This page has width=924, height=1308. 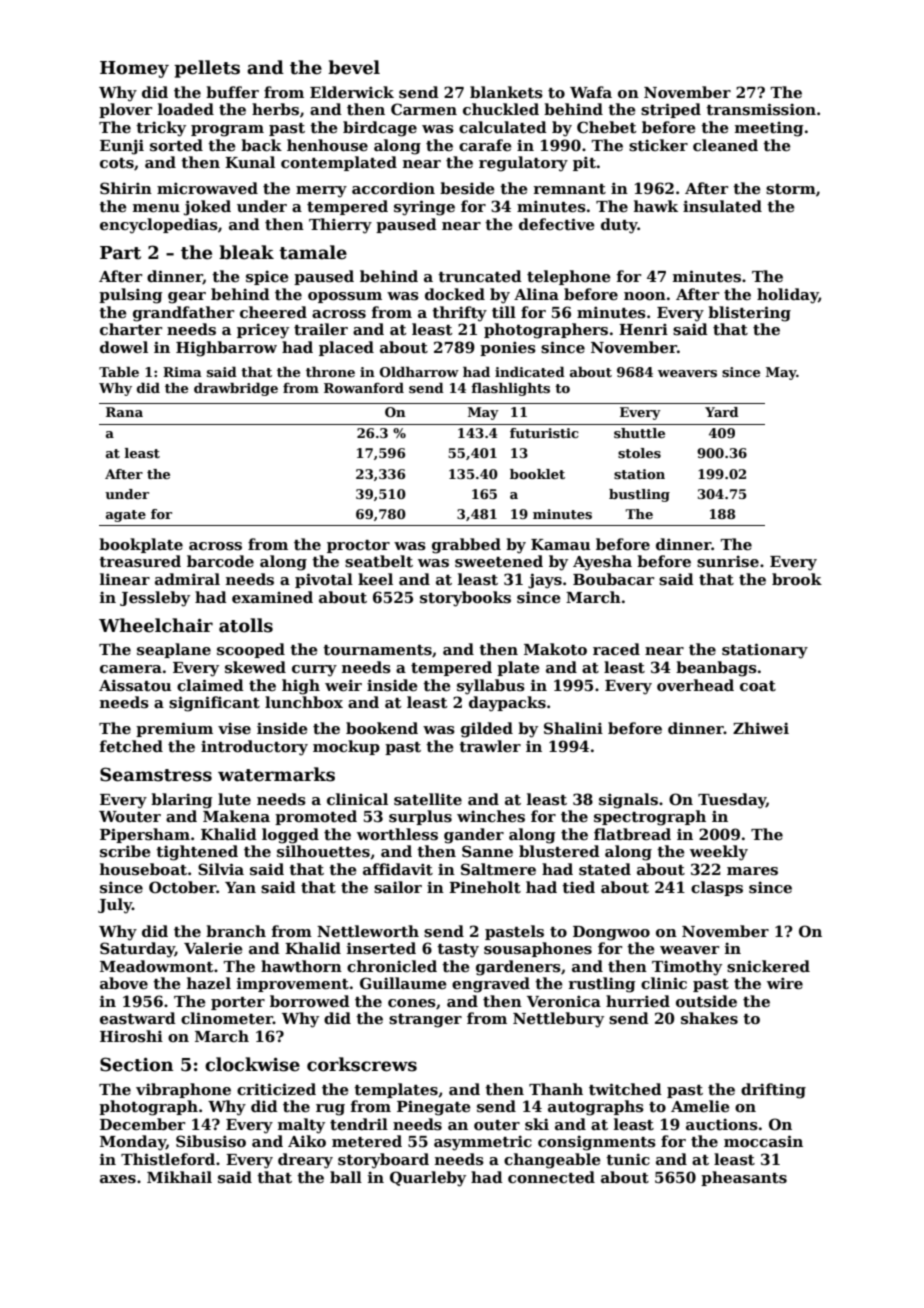 What do you see at coordinates (605, 869) in the page?
I see `stated` at bounding box center [605, 869].
